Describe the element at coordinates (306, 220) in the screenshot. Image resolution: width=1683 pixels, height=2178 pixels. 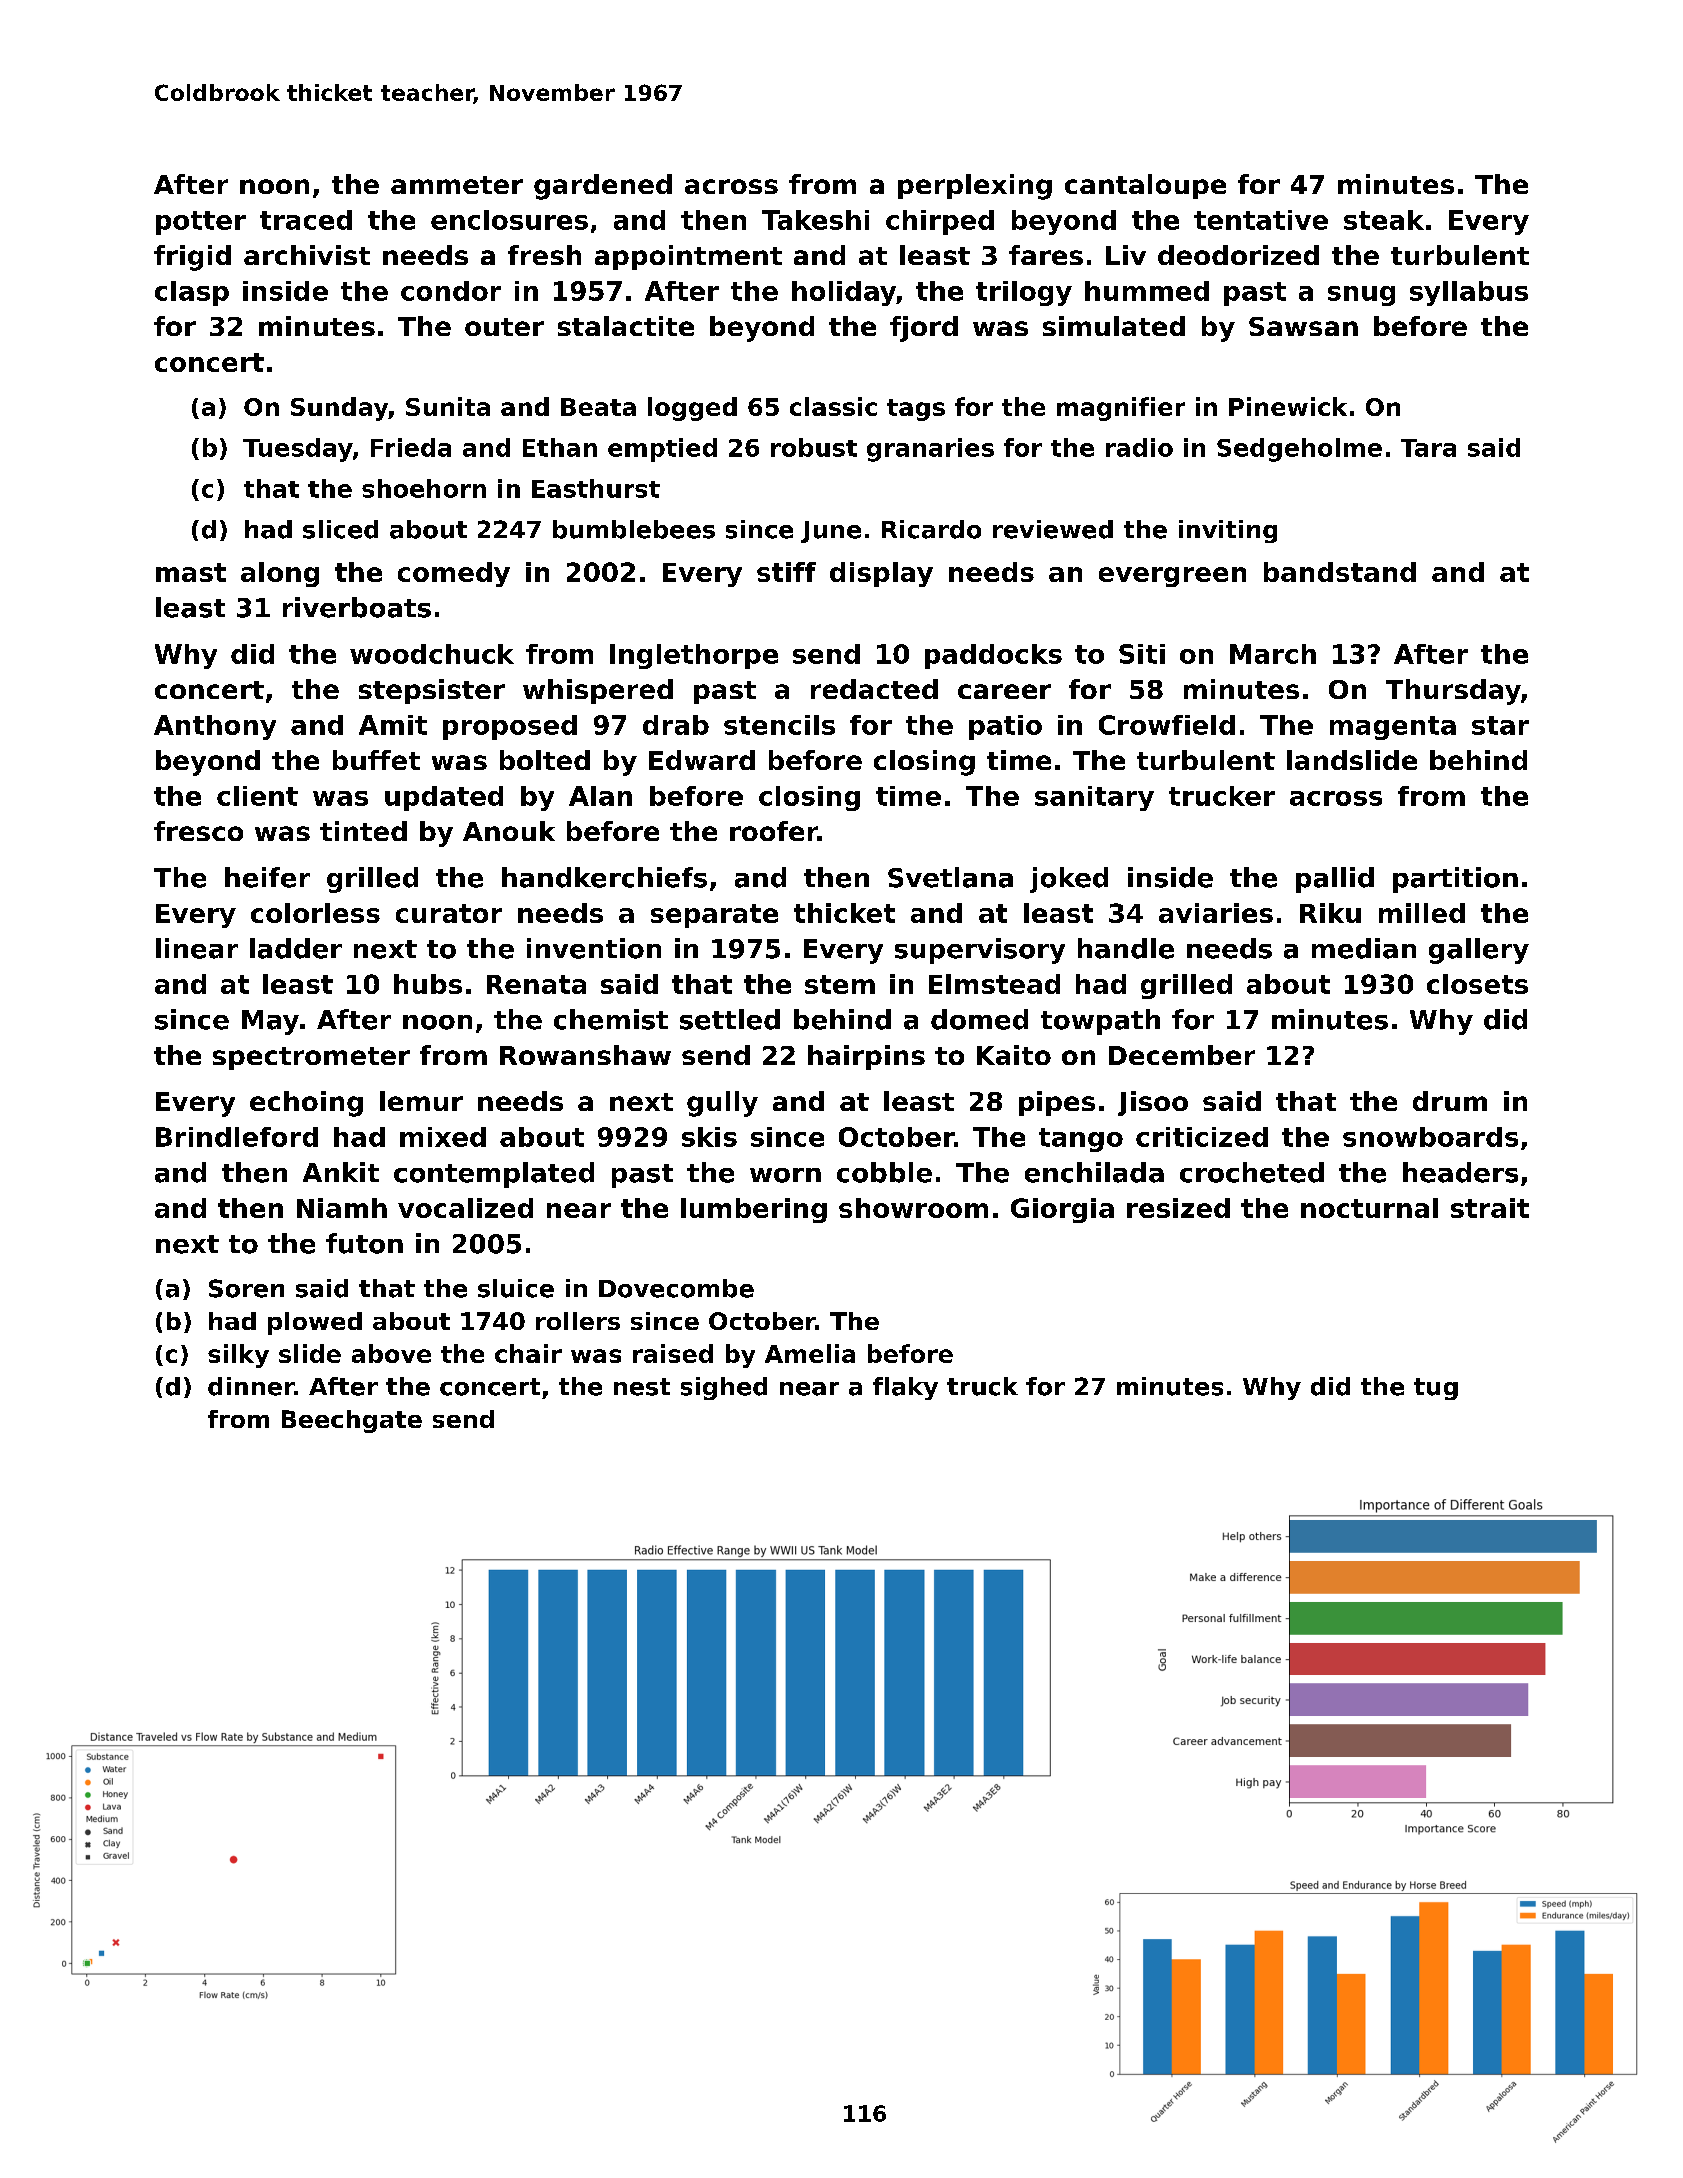
I see `traced` at that location.
